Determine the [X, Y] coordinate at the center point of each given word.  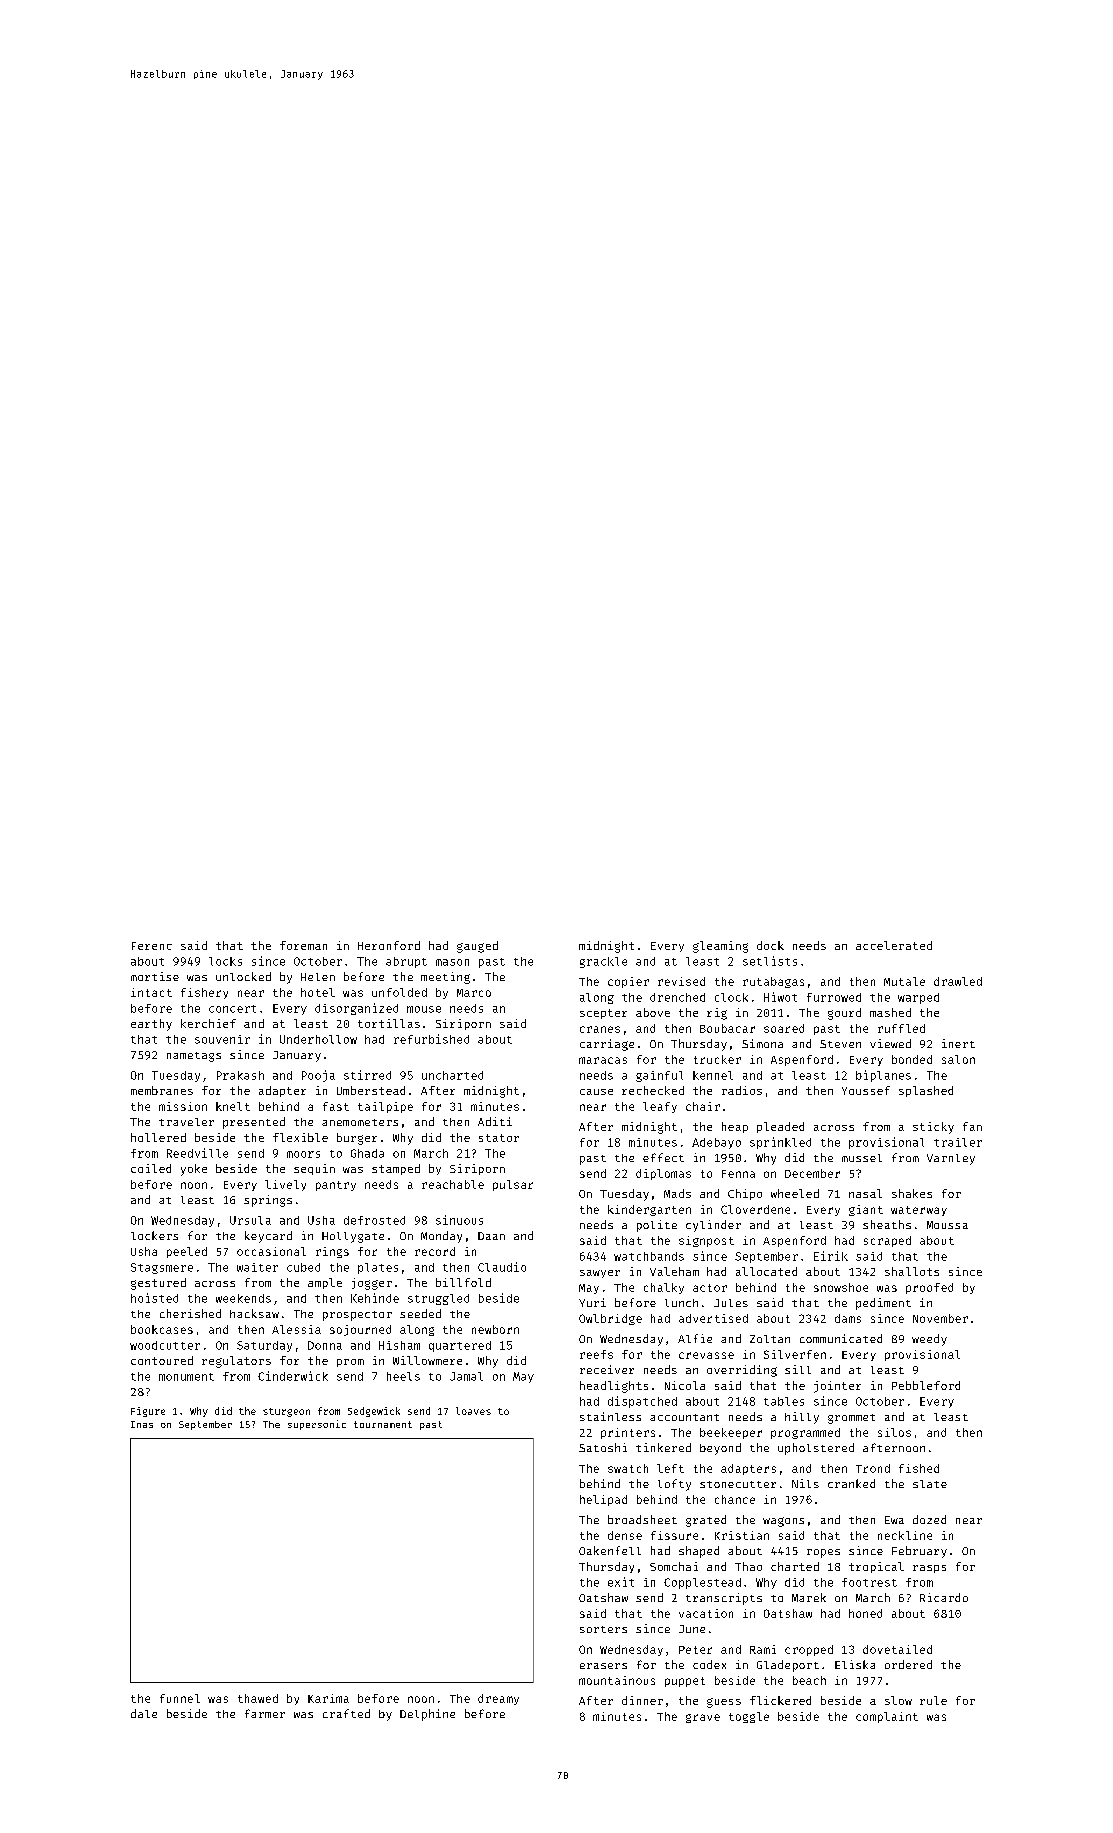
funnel [180, 1698]
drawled [958, 981]
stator [499, 1138]
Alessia [296, 1329]
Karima [328, 1698]
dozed [929, 1519]
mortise [155, 976]
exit [621, 1582]
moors [303, 1154]
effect [663, 1157]
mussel [862, 1158]
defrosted [374, 1220]
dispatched [642, 1402]
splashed [926, 1091]
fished [919, 1468]
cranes [600, 1029]
